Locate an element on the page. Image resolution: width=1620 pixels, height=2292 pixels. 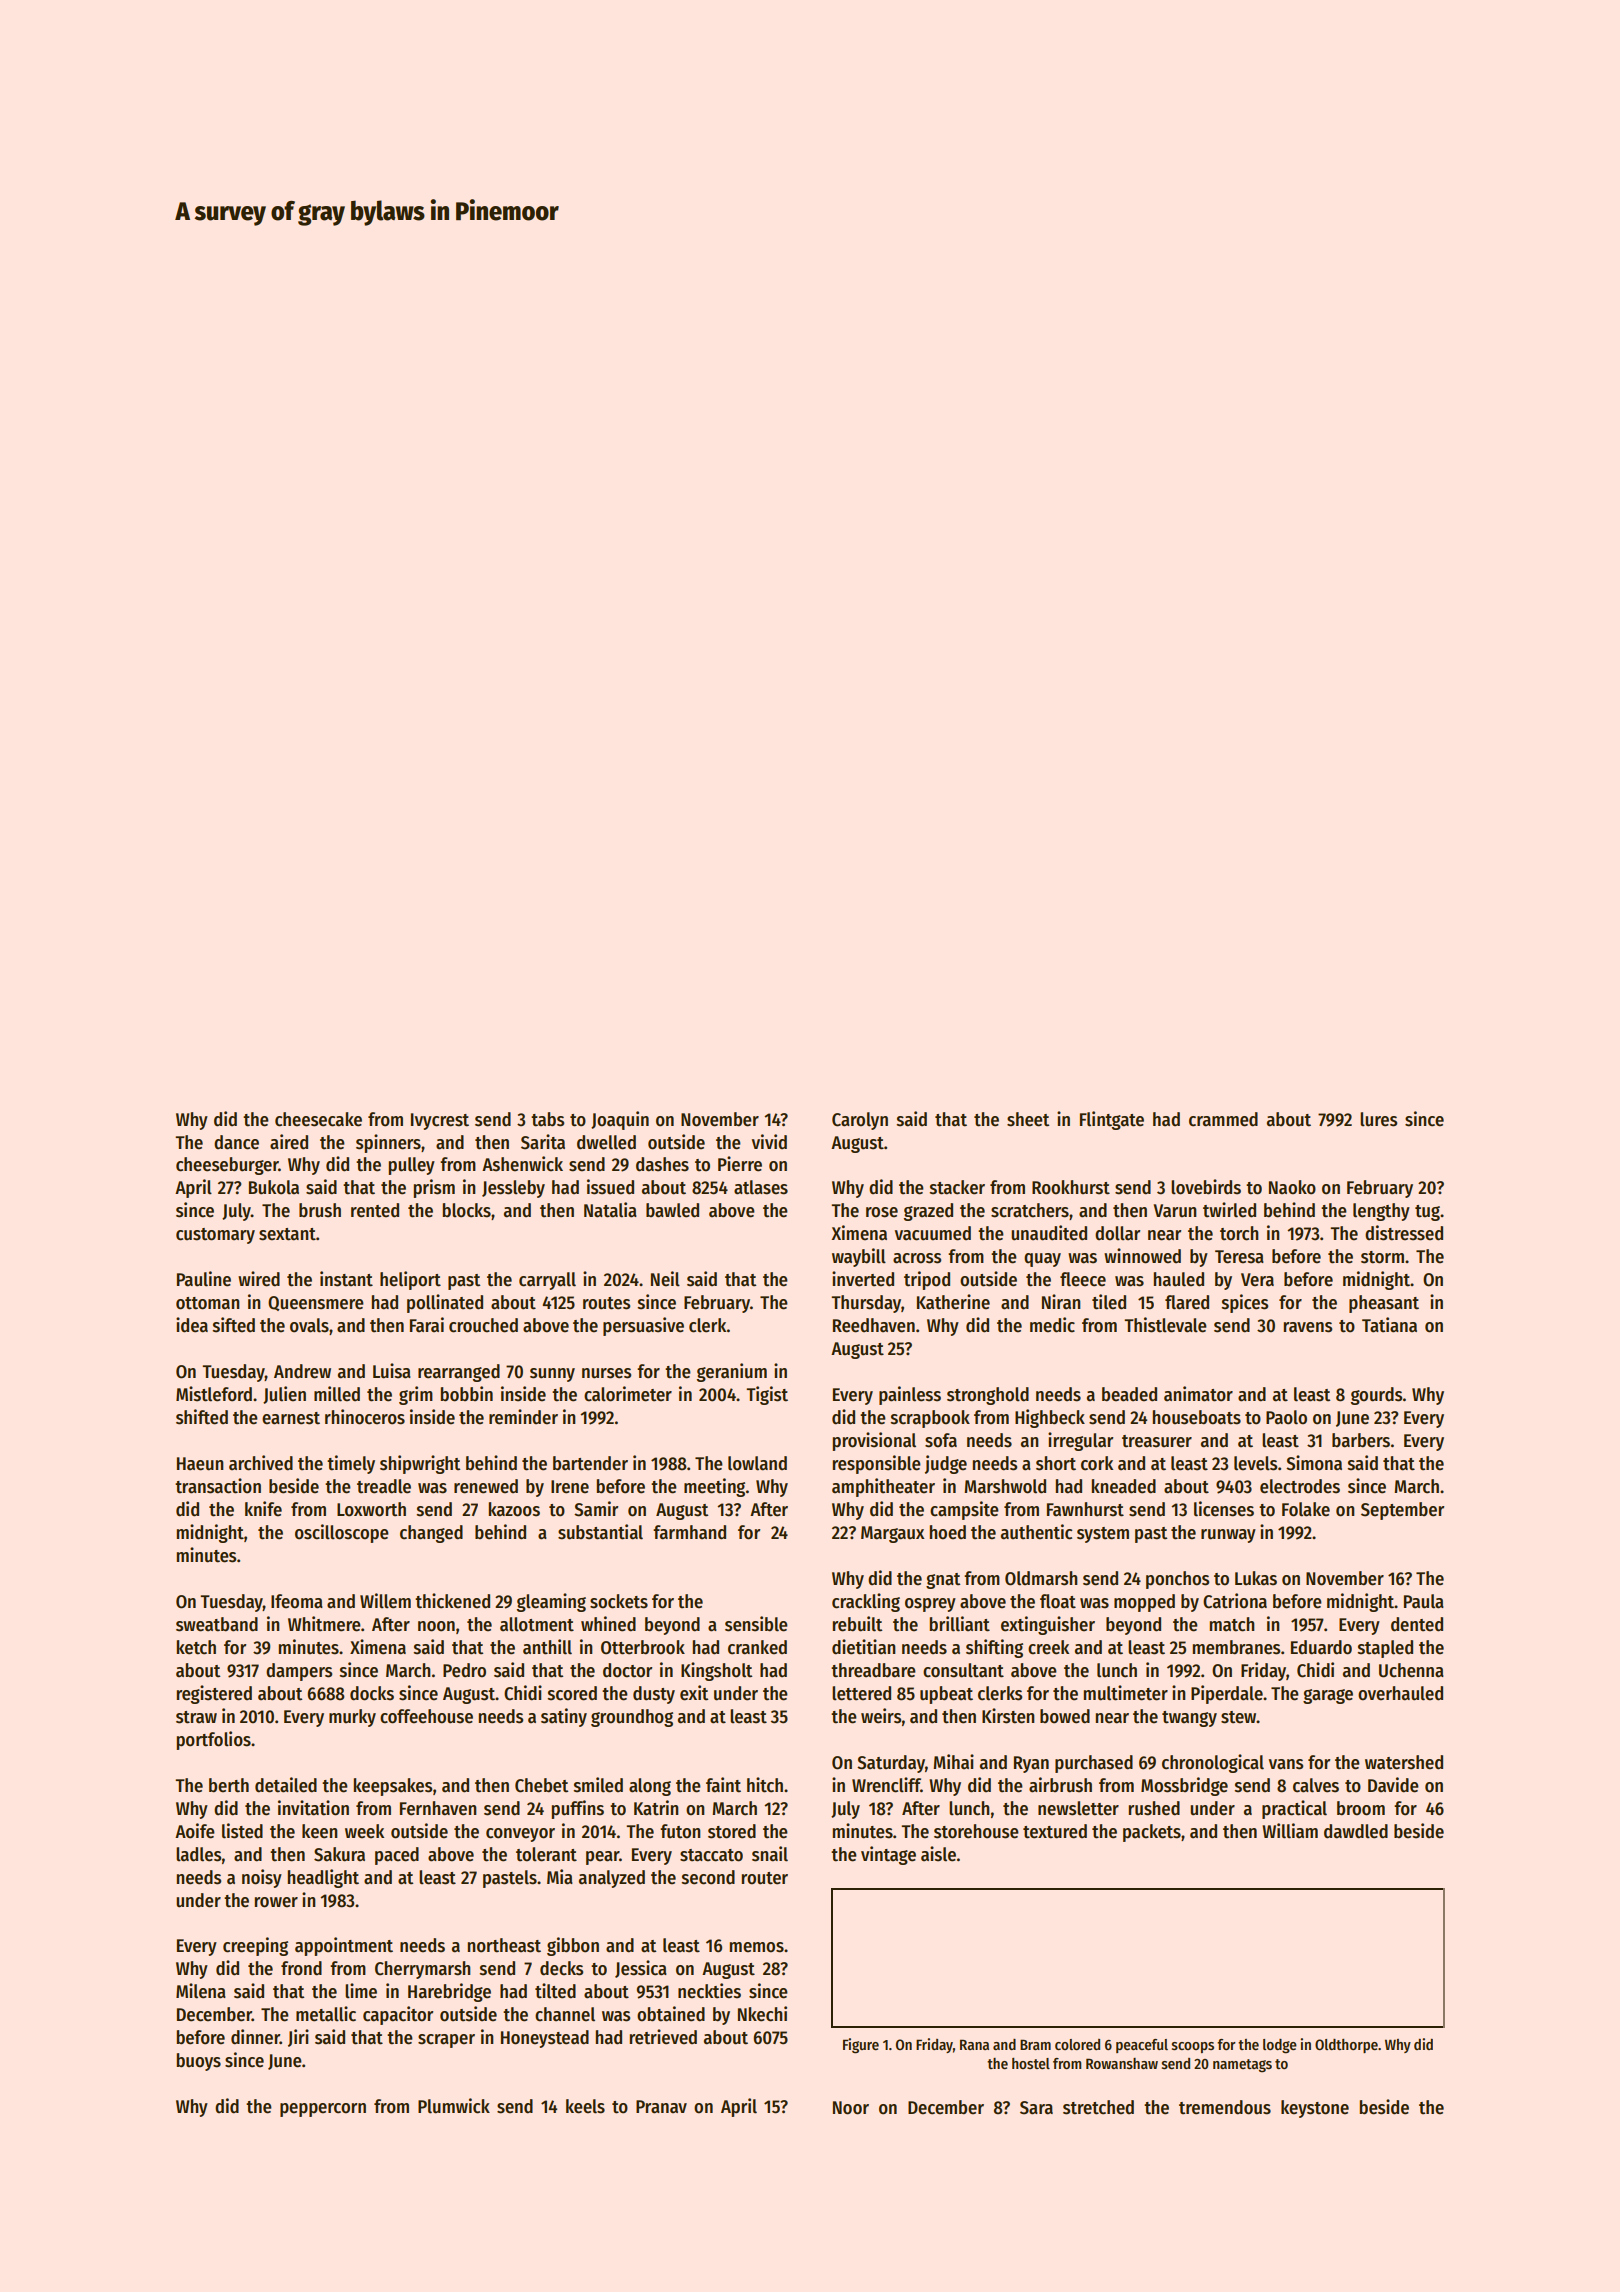
sheet is located at coordinates (1028, 1119).
